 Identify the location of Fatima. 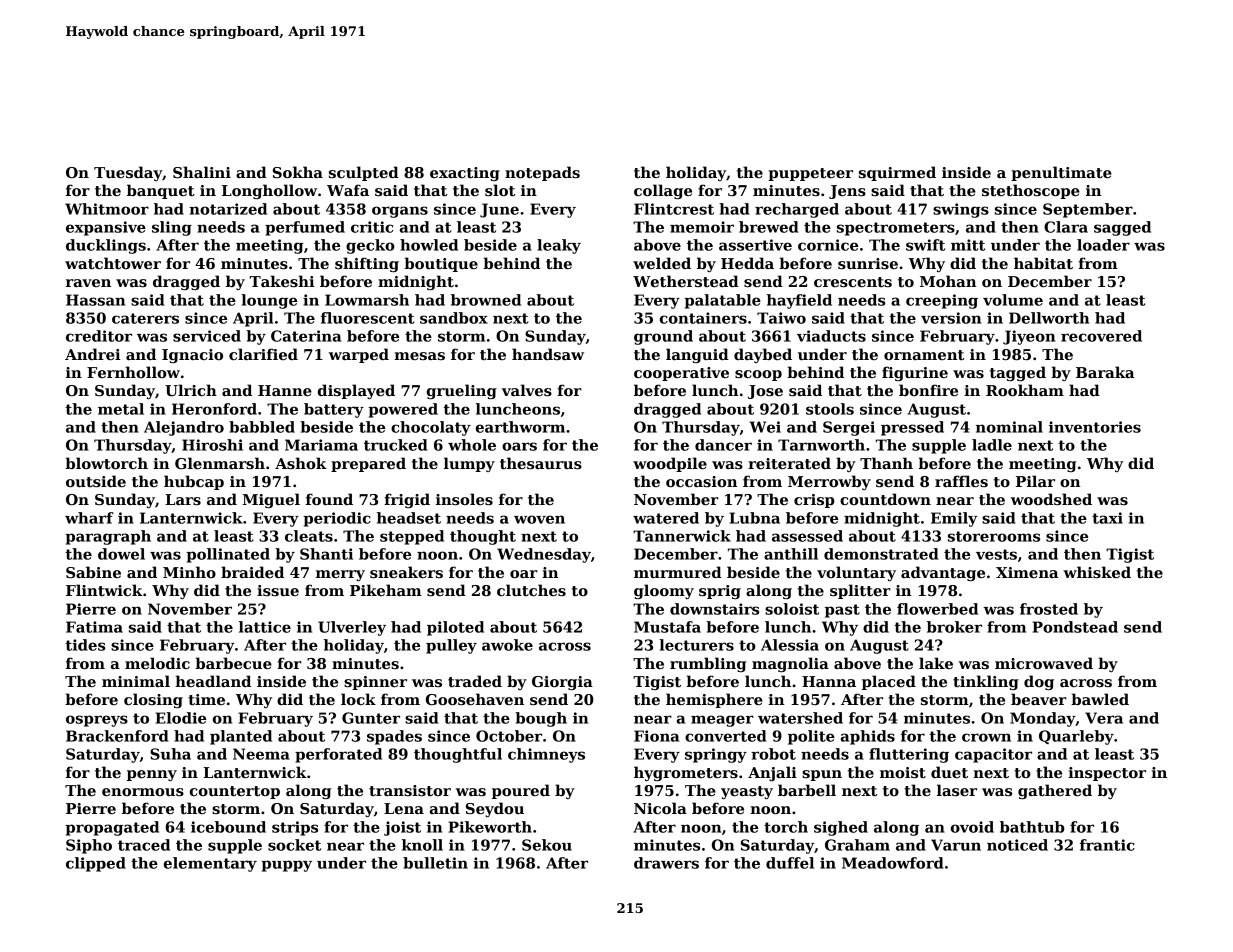
(94, 627).
